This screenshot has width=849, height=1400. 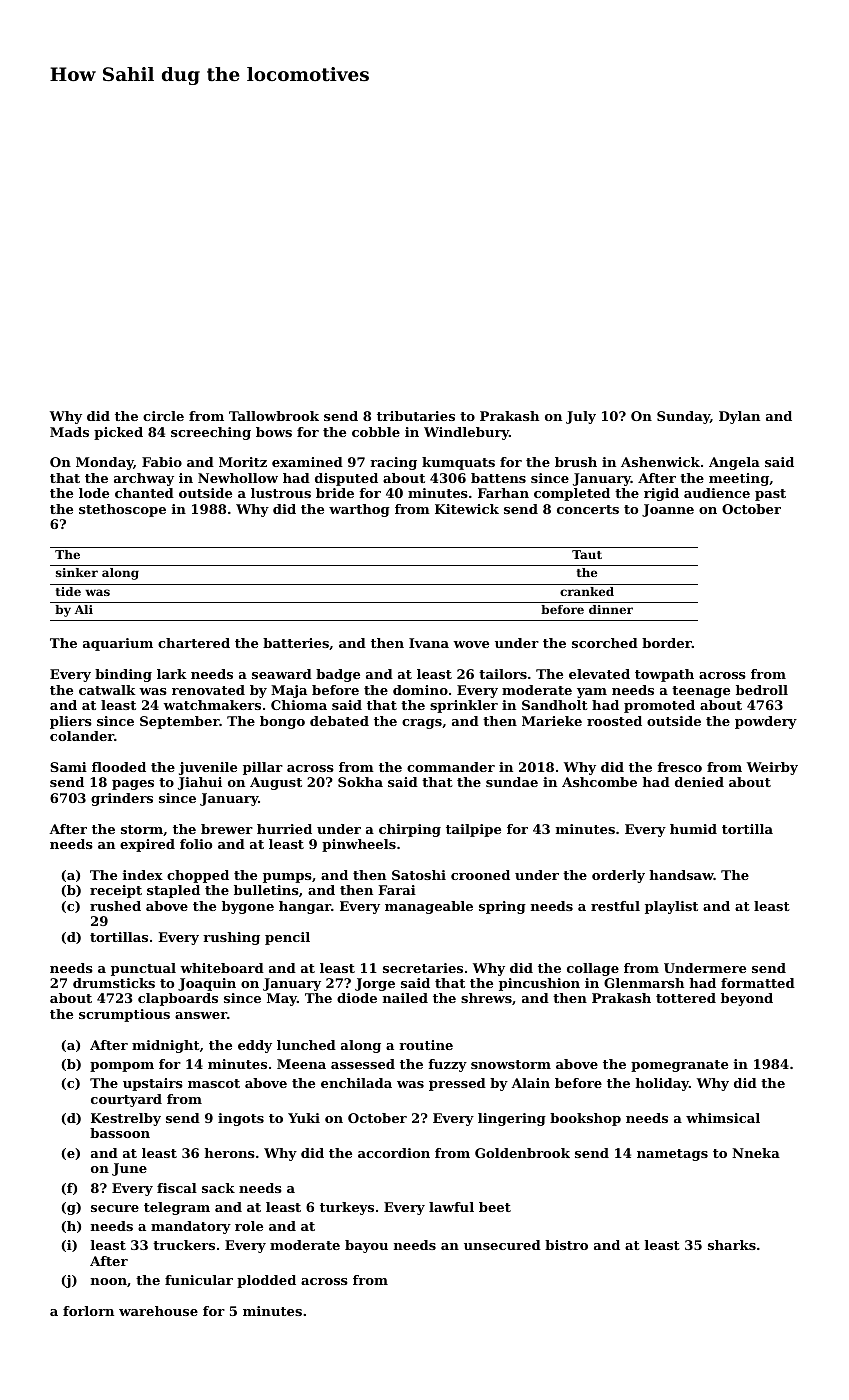 I want to click on Angela, so click(x=734, y=463).
